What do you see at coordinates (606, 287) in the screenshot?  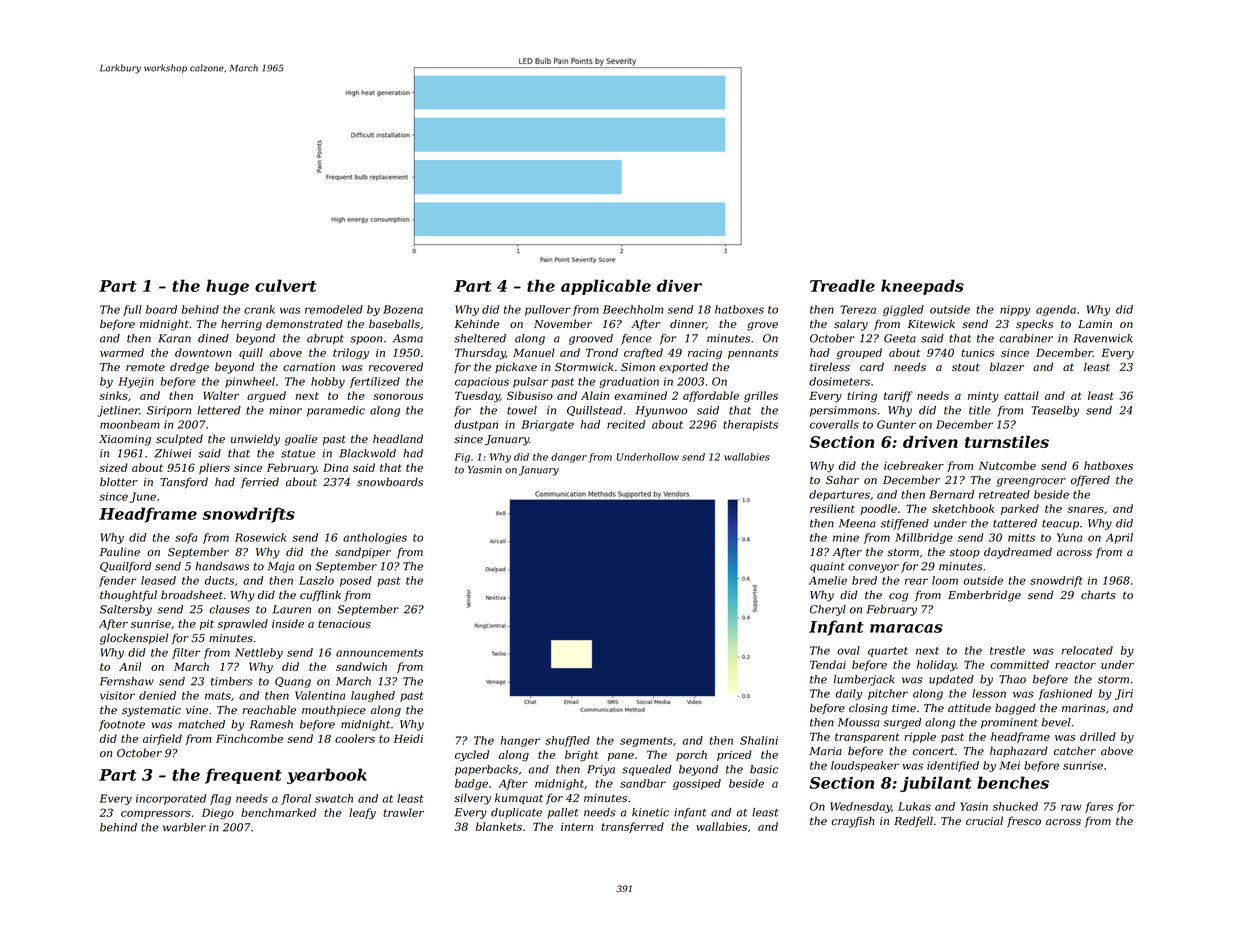 I see `applicable` at bounding box center [606, 287].
